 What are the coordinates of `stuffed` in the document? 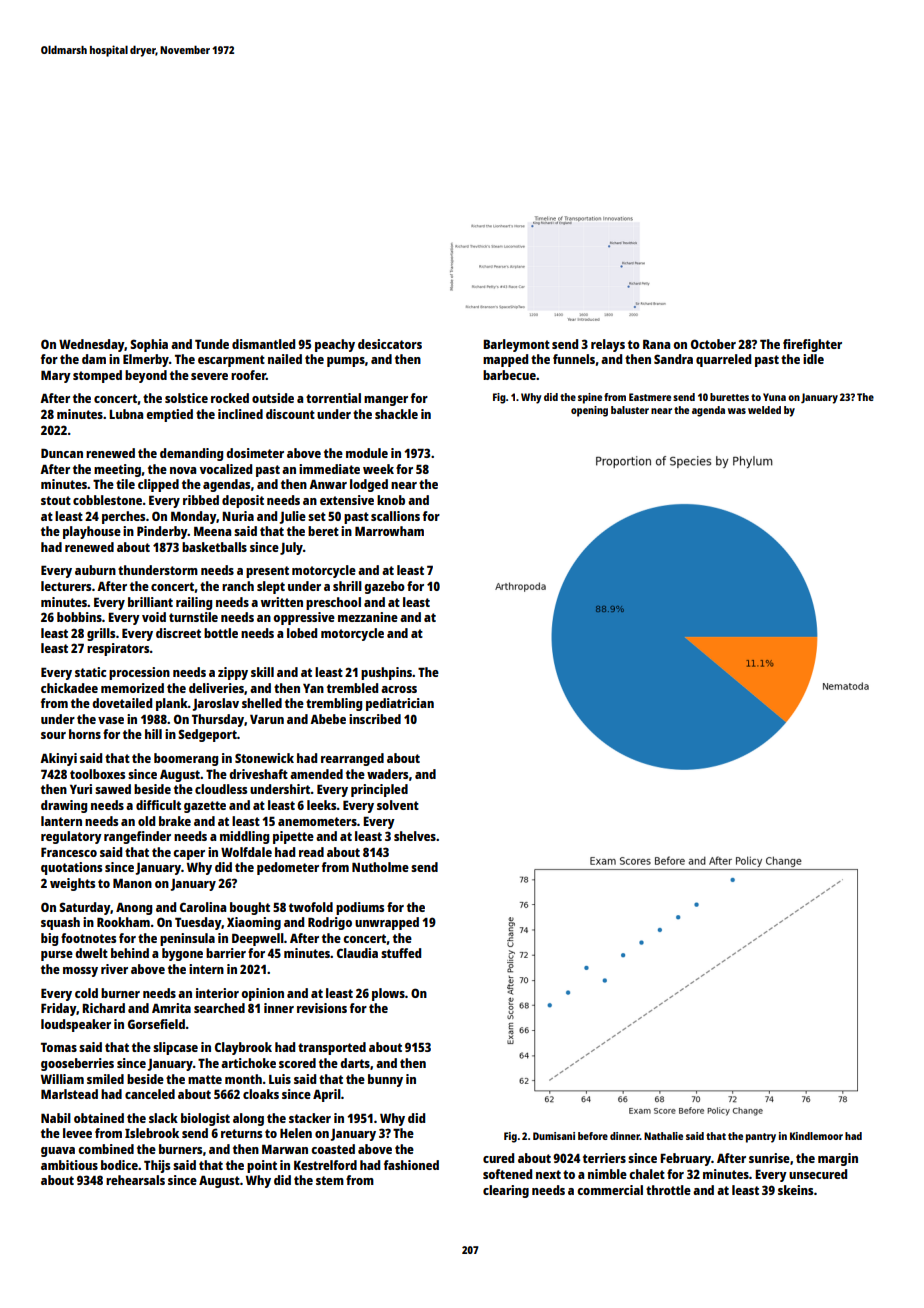 It's located at (401, 953).
